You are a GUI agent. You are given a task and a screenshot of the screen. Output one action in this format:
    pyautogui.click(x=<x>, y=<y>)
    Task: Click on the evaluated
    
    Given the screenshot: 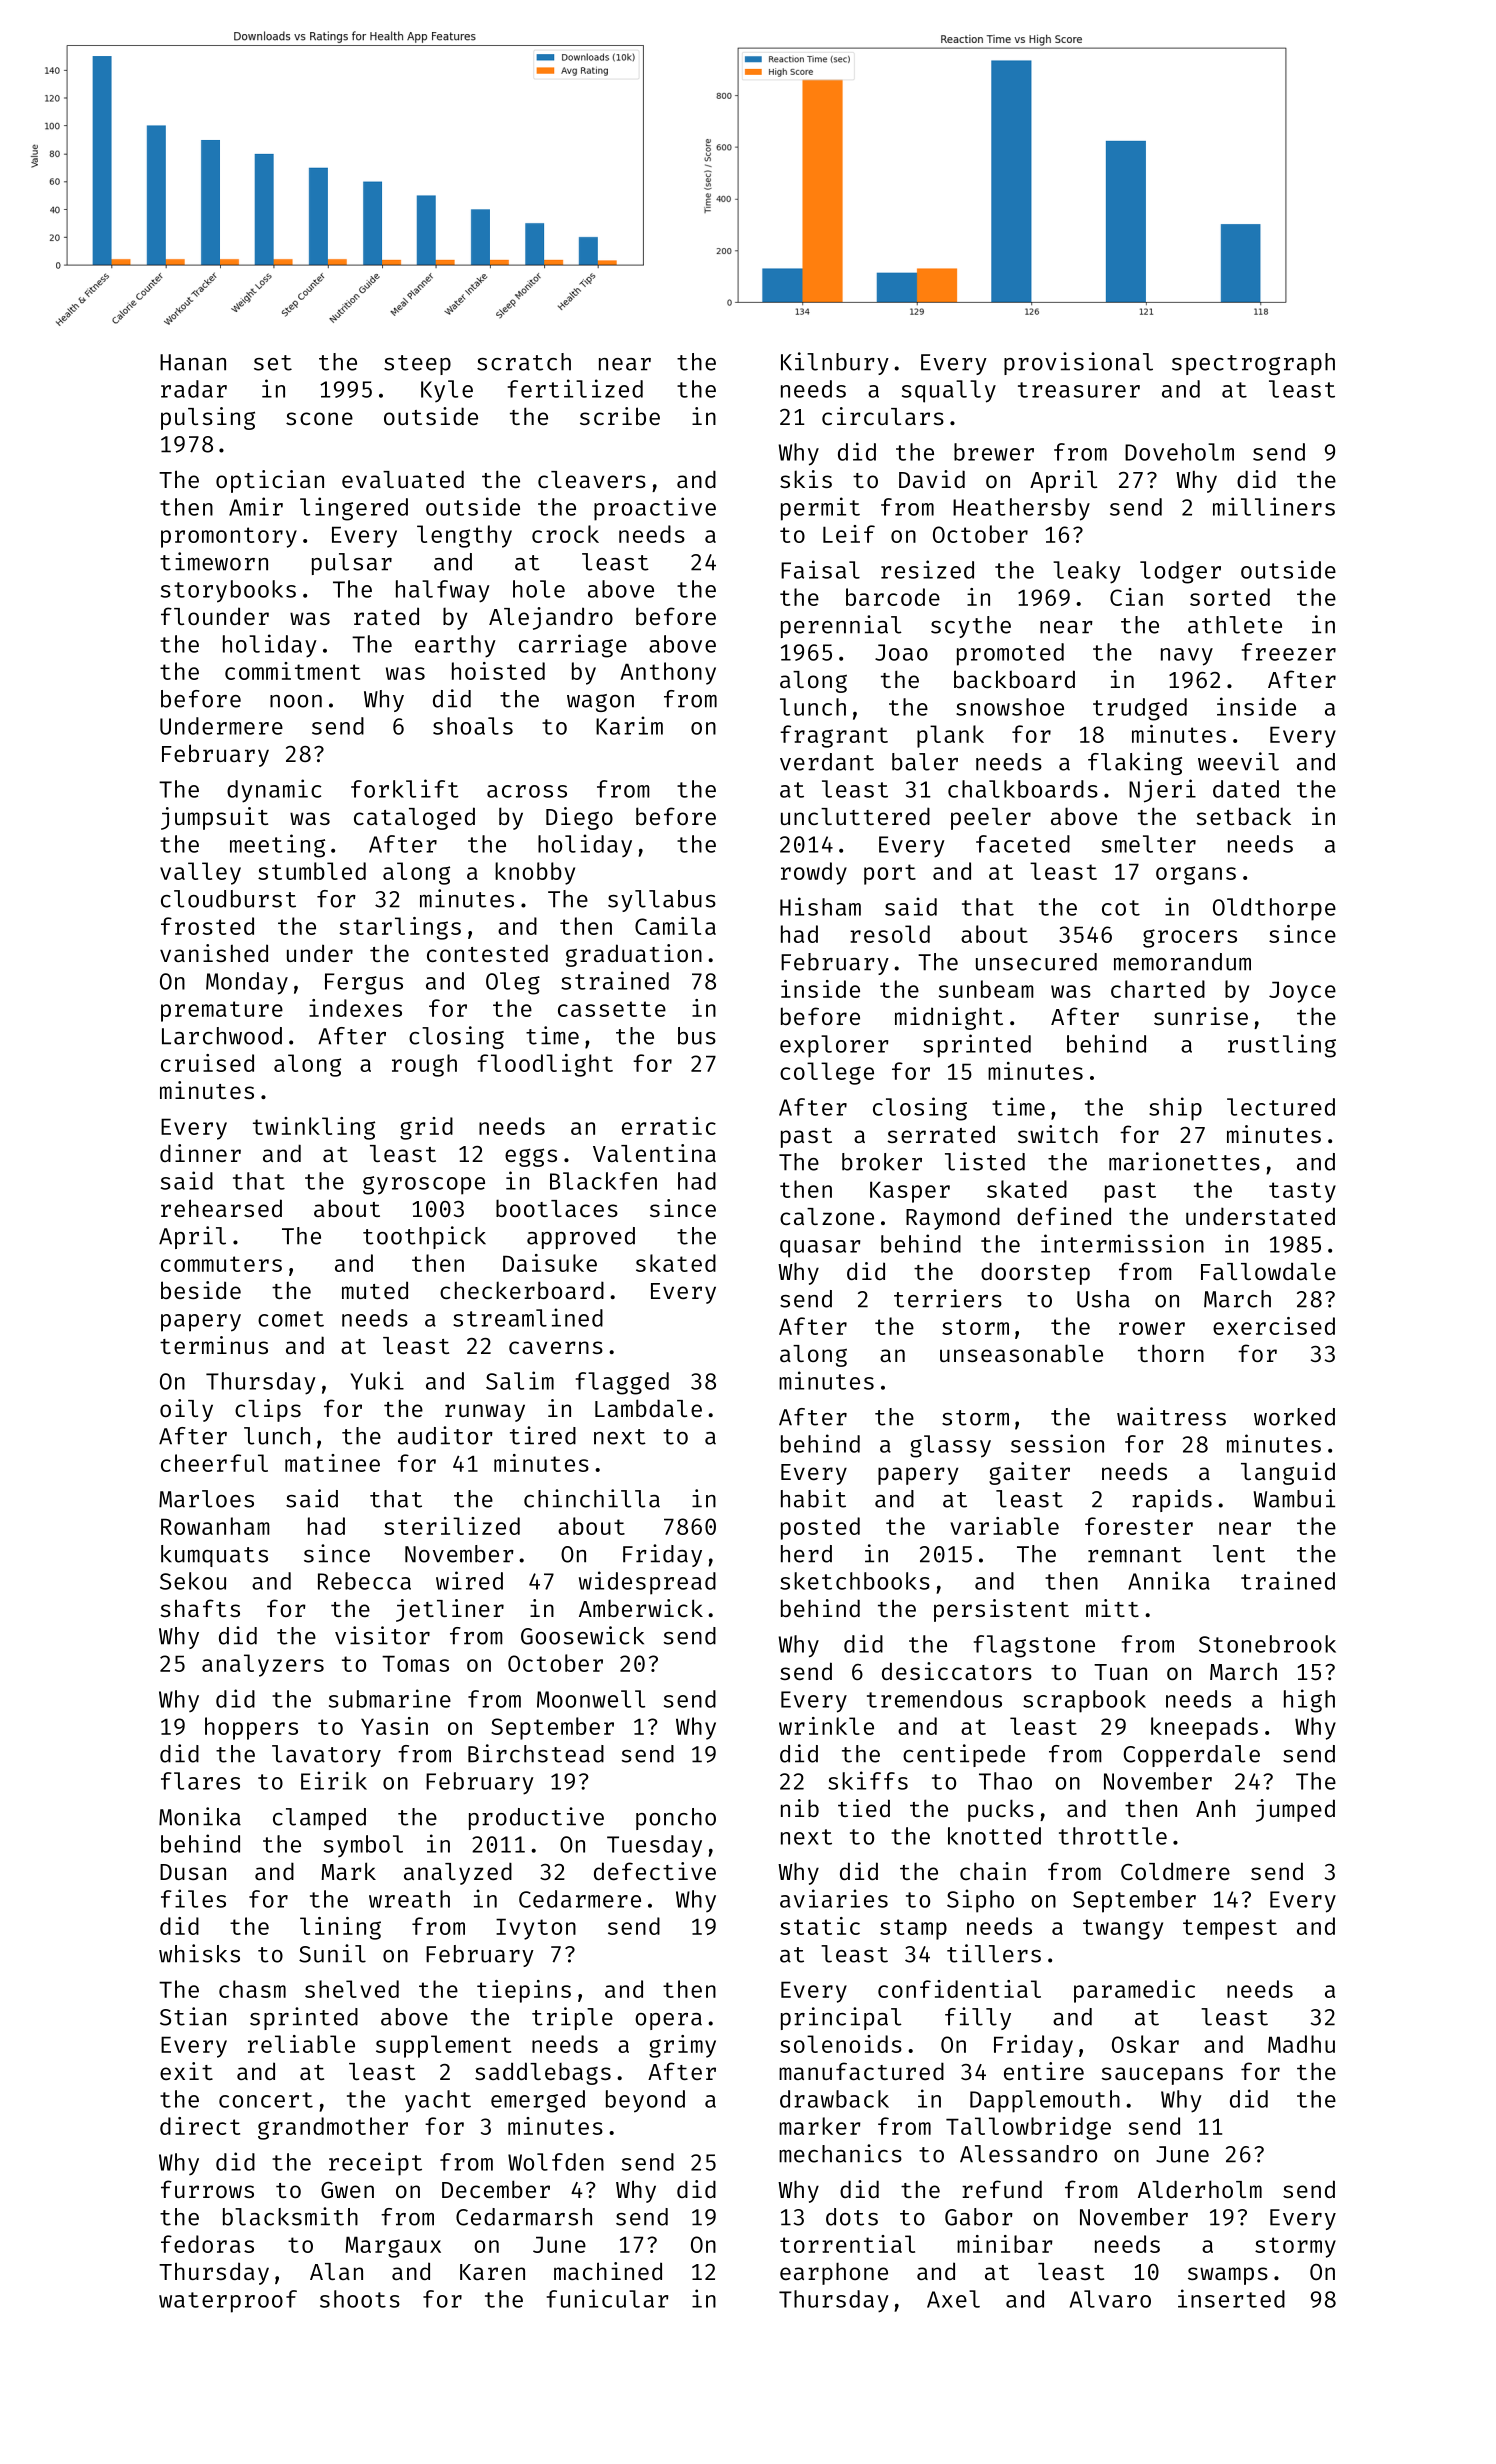 What is the action you would take?
    pyautogui.click(x=403, y=479)
